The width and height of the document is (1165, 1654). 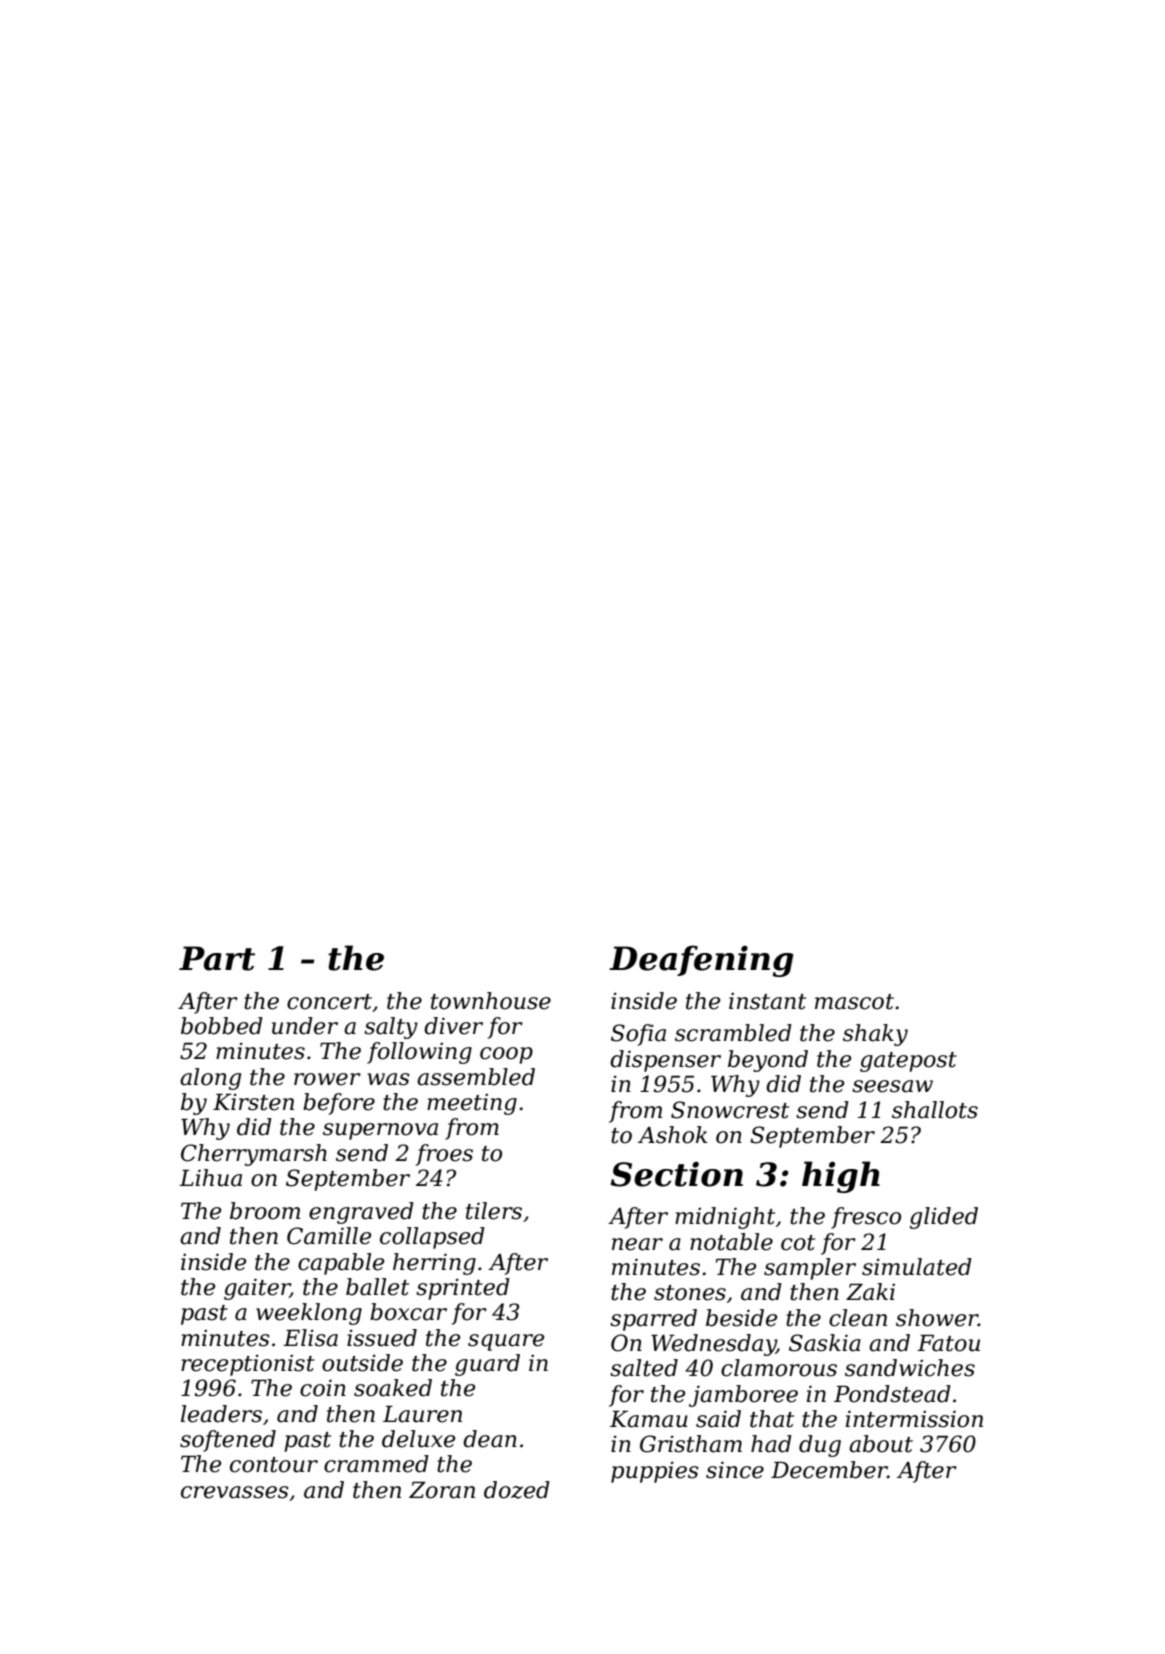 I want to click on mascot, so click(x=854, y=1002).
